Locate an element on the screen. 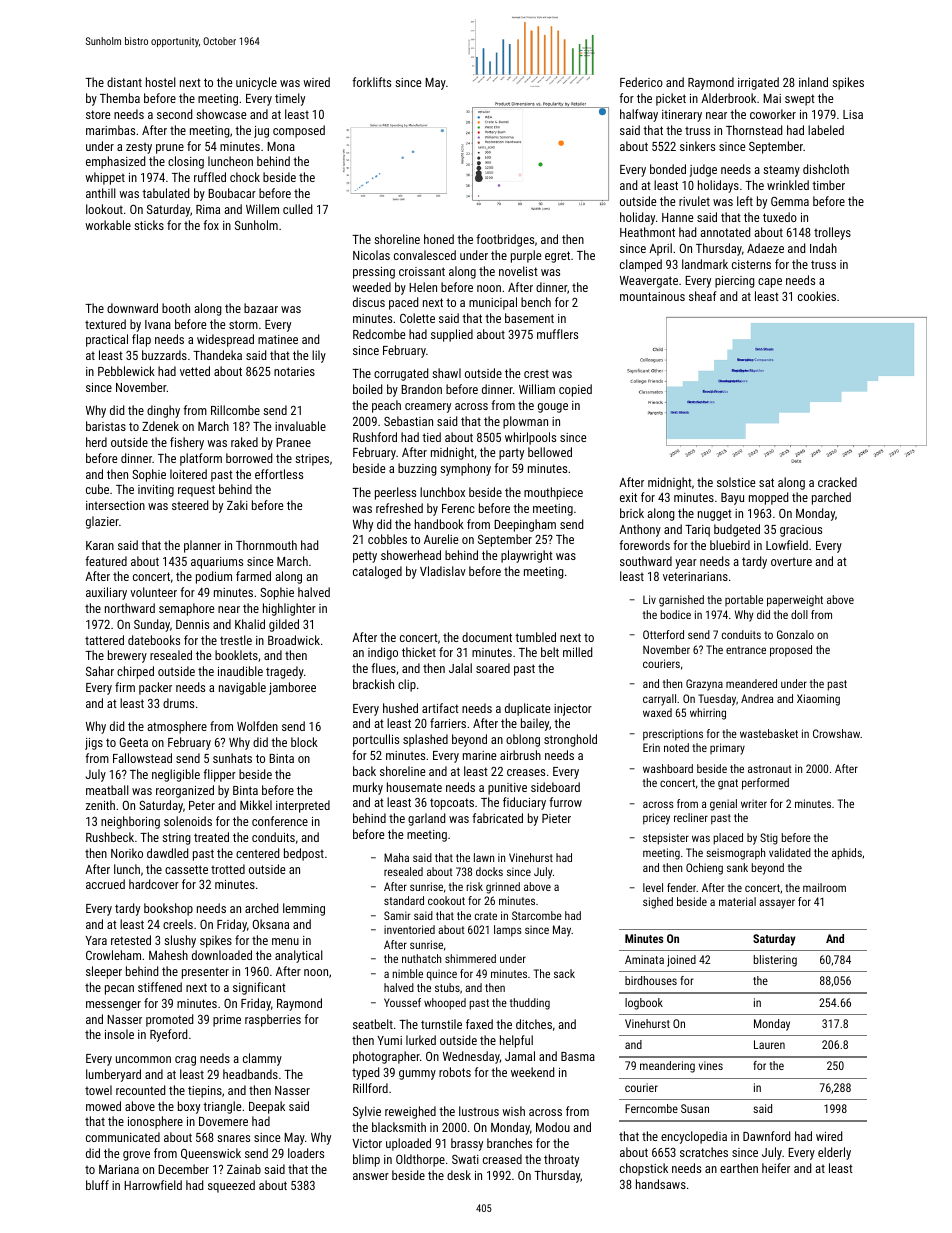  Zdenek is located at coordinates (160, 426).
